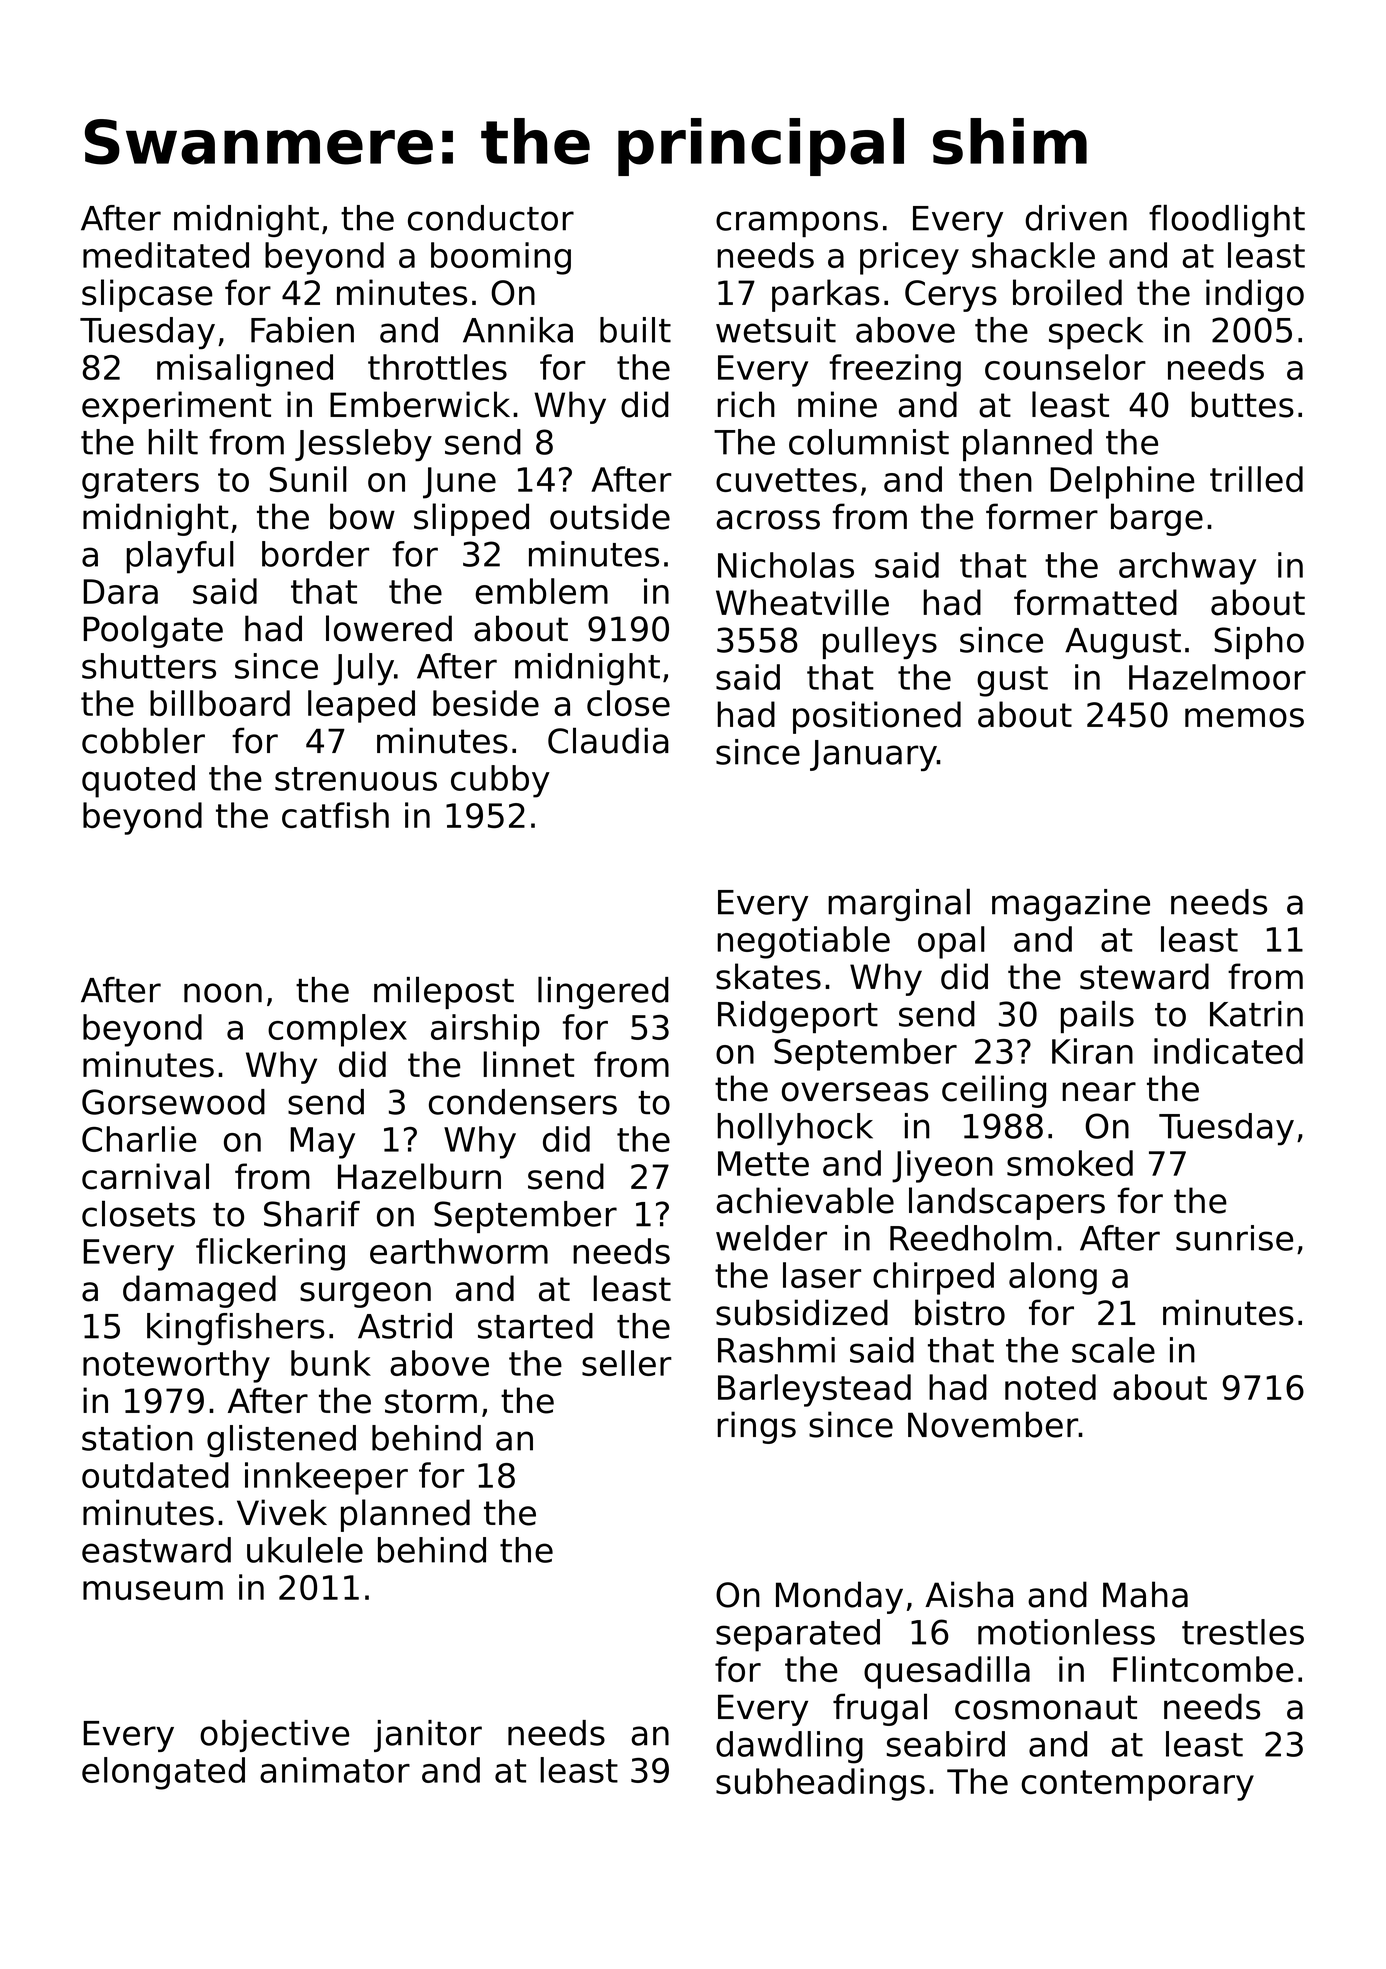 The height and width of the screenshot is (1969, 1386). What do you see at coordinates (1137, 1785) in the screenshot?
I see `contemporary` at bounding box center [1137, 1785].
